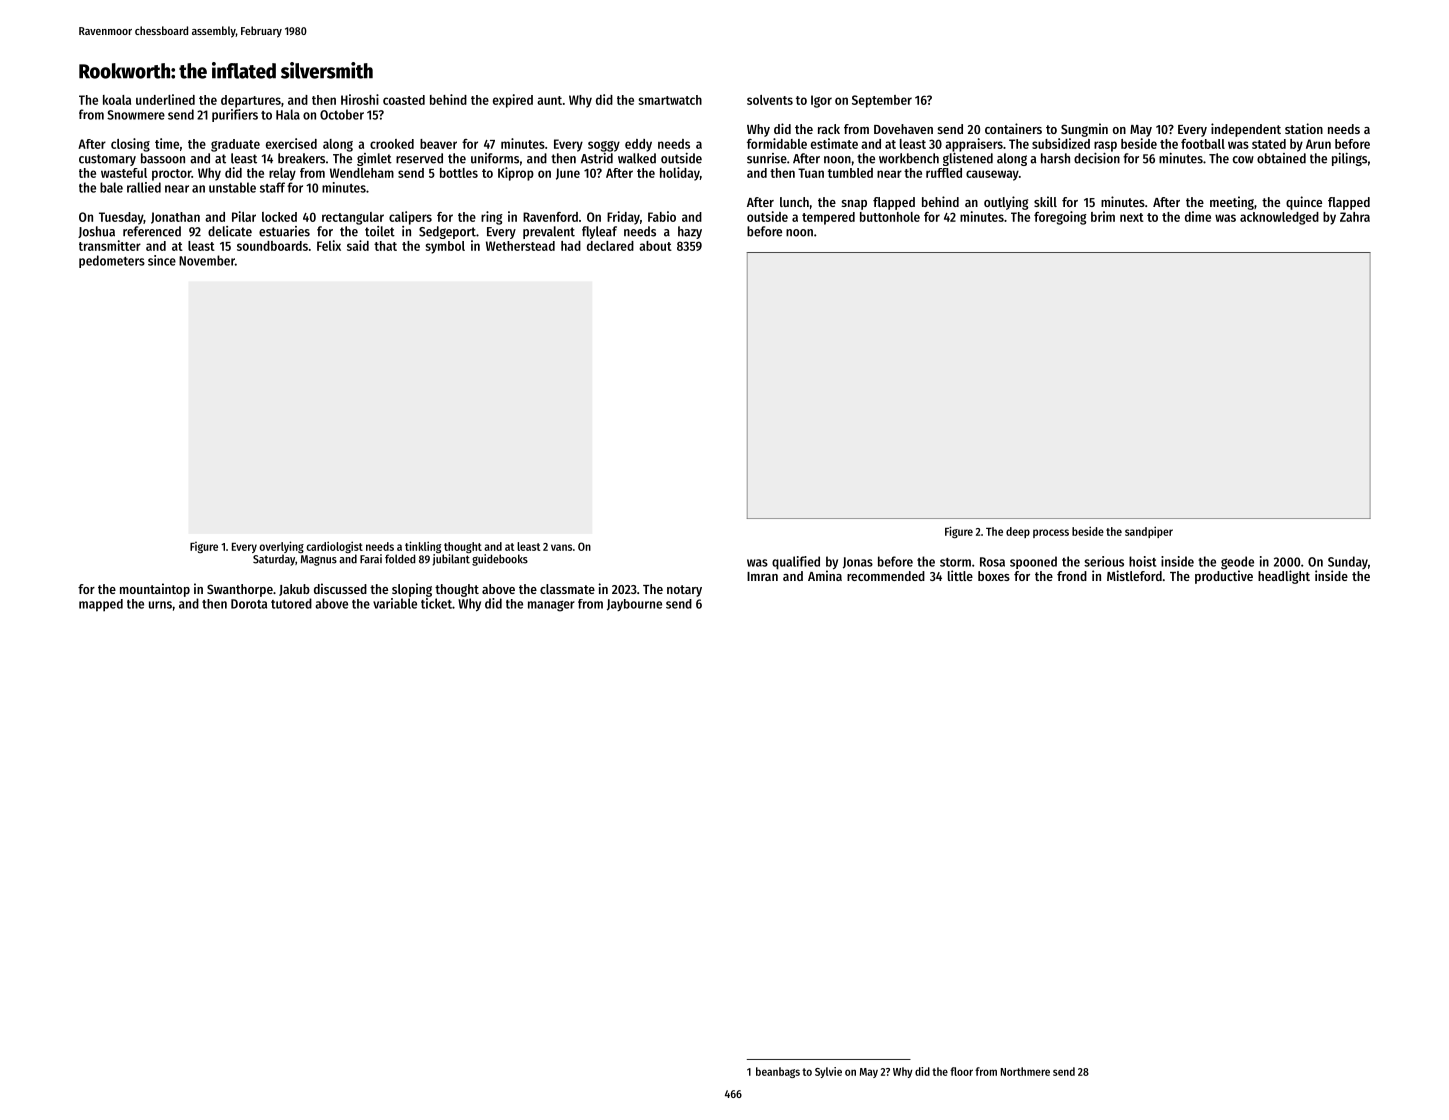  What do you see at coordinates (961, 1071) in the document?
I see `floor` at bounding box center [961, 1071].
